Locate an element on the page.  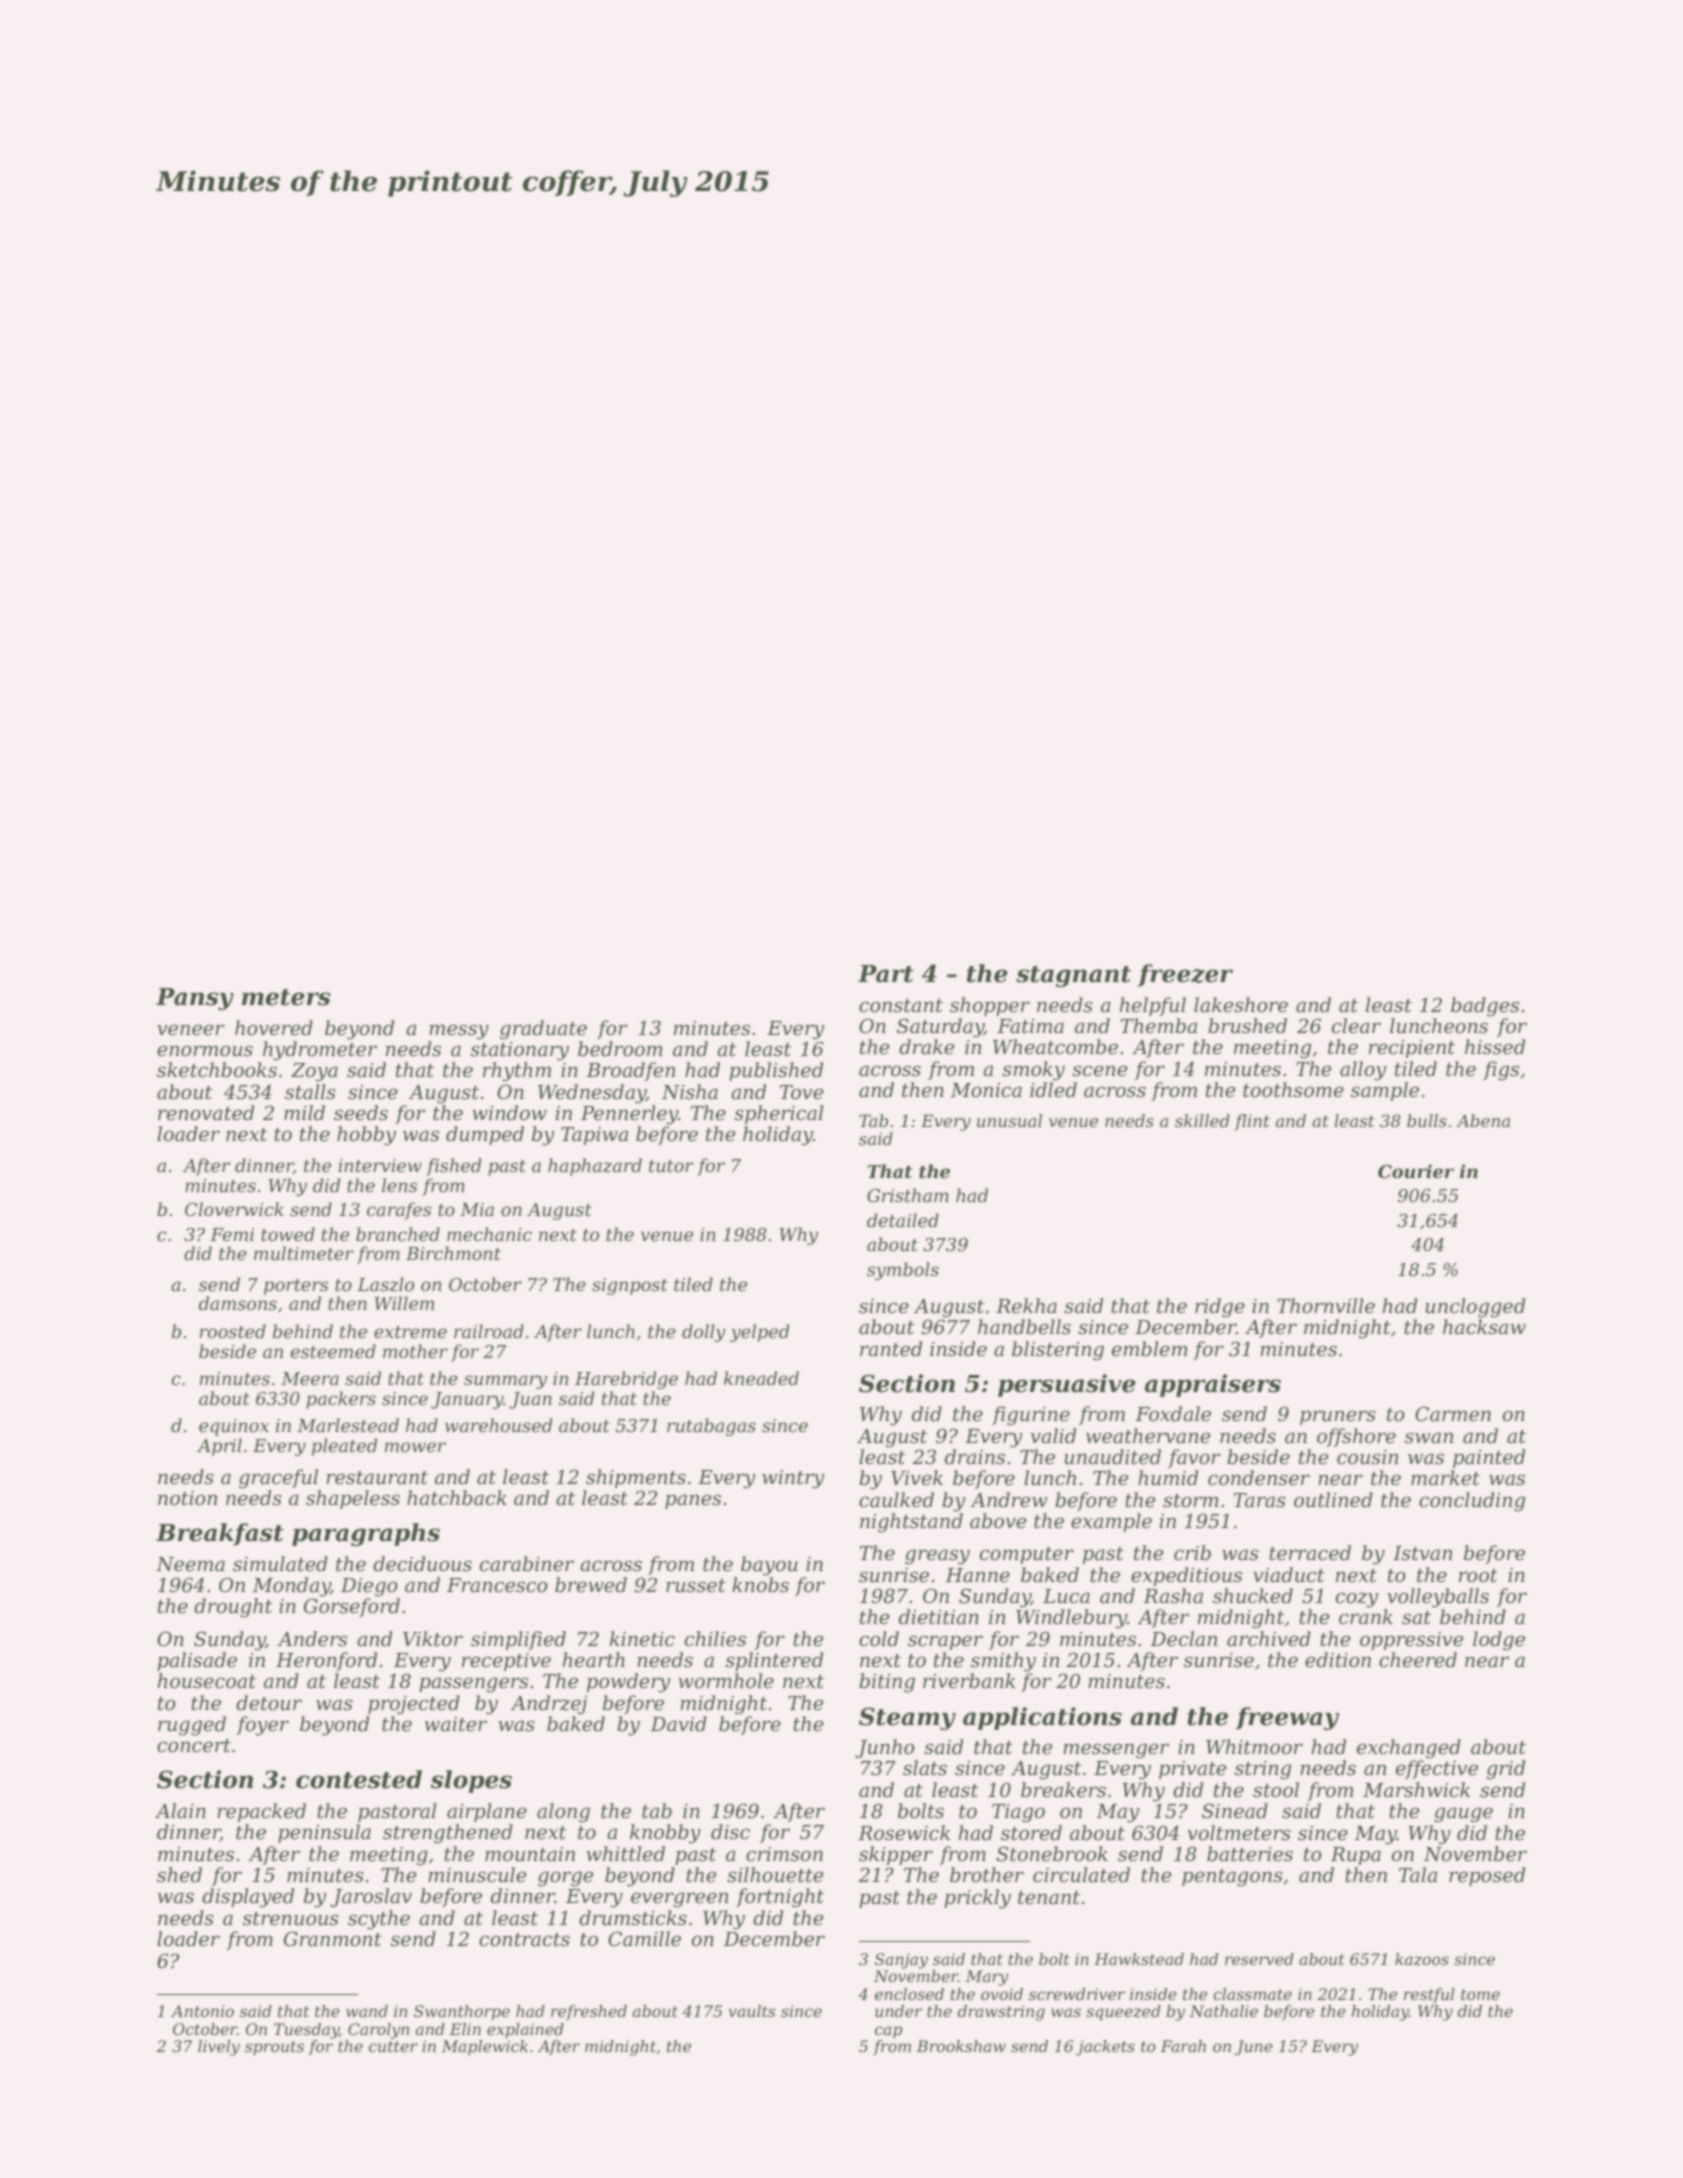
stagnant is located at coordinates (1073, 976).
